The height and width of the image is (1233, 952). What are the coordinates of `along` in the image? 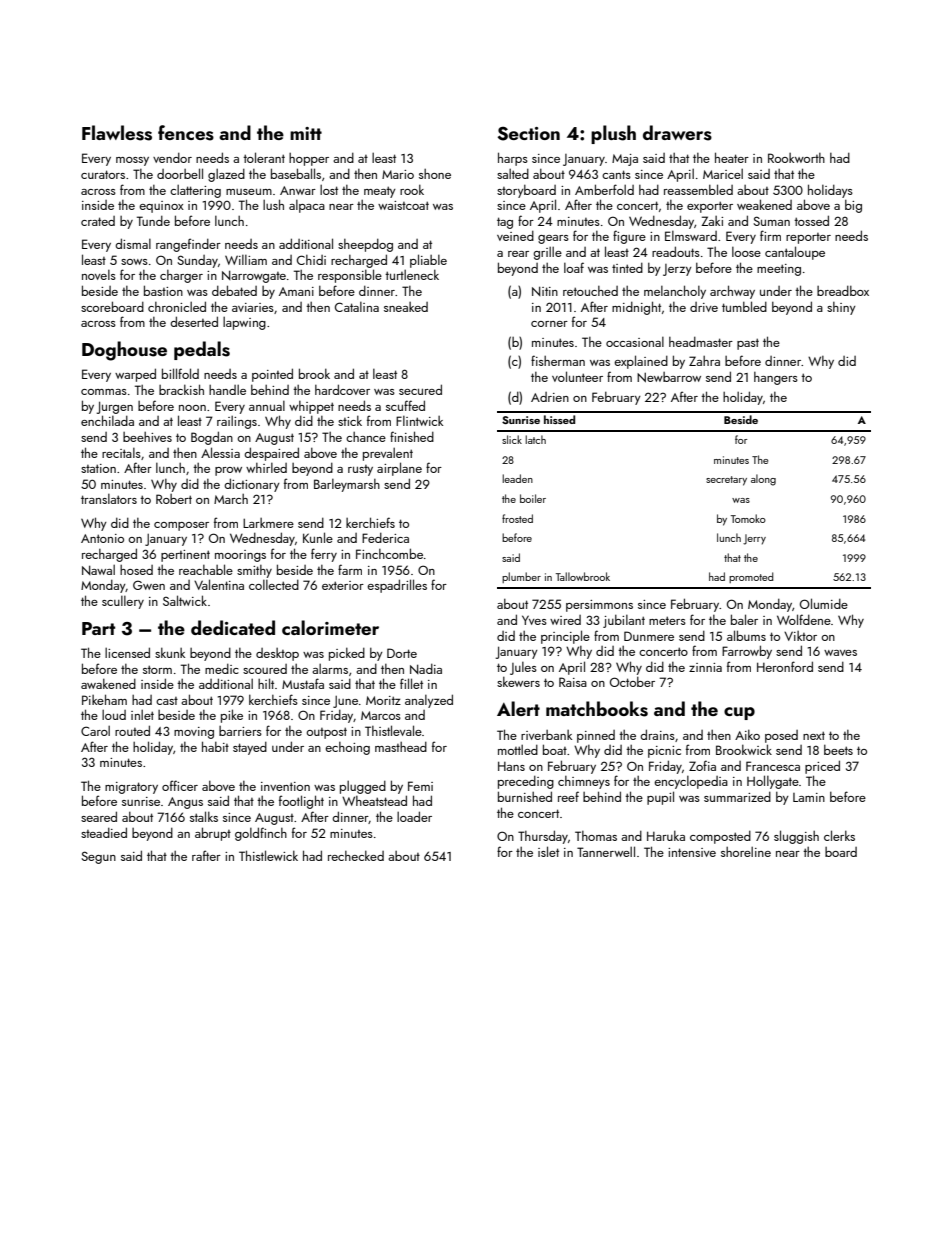 It's located at (763, 480).
